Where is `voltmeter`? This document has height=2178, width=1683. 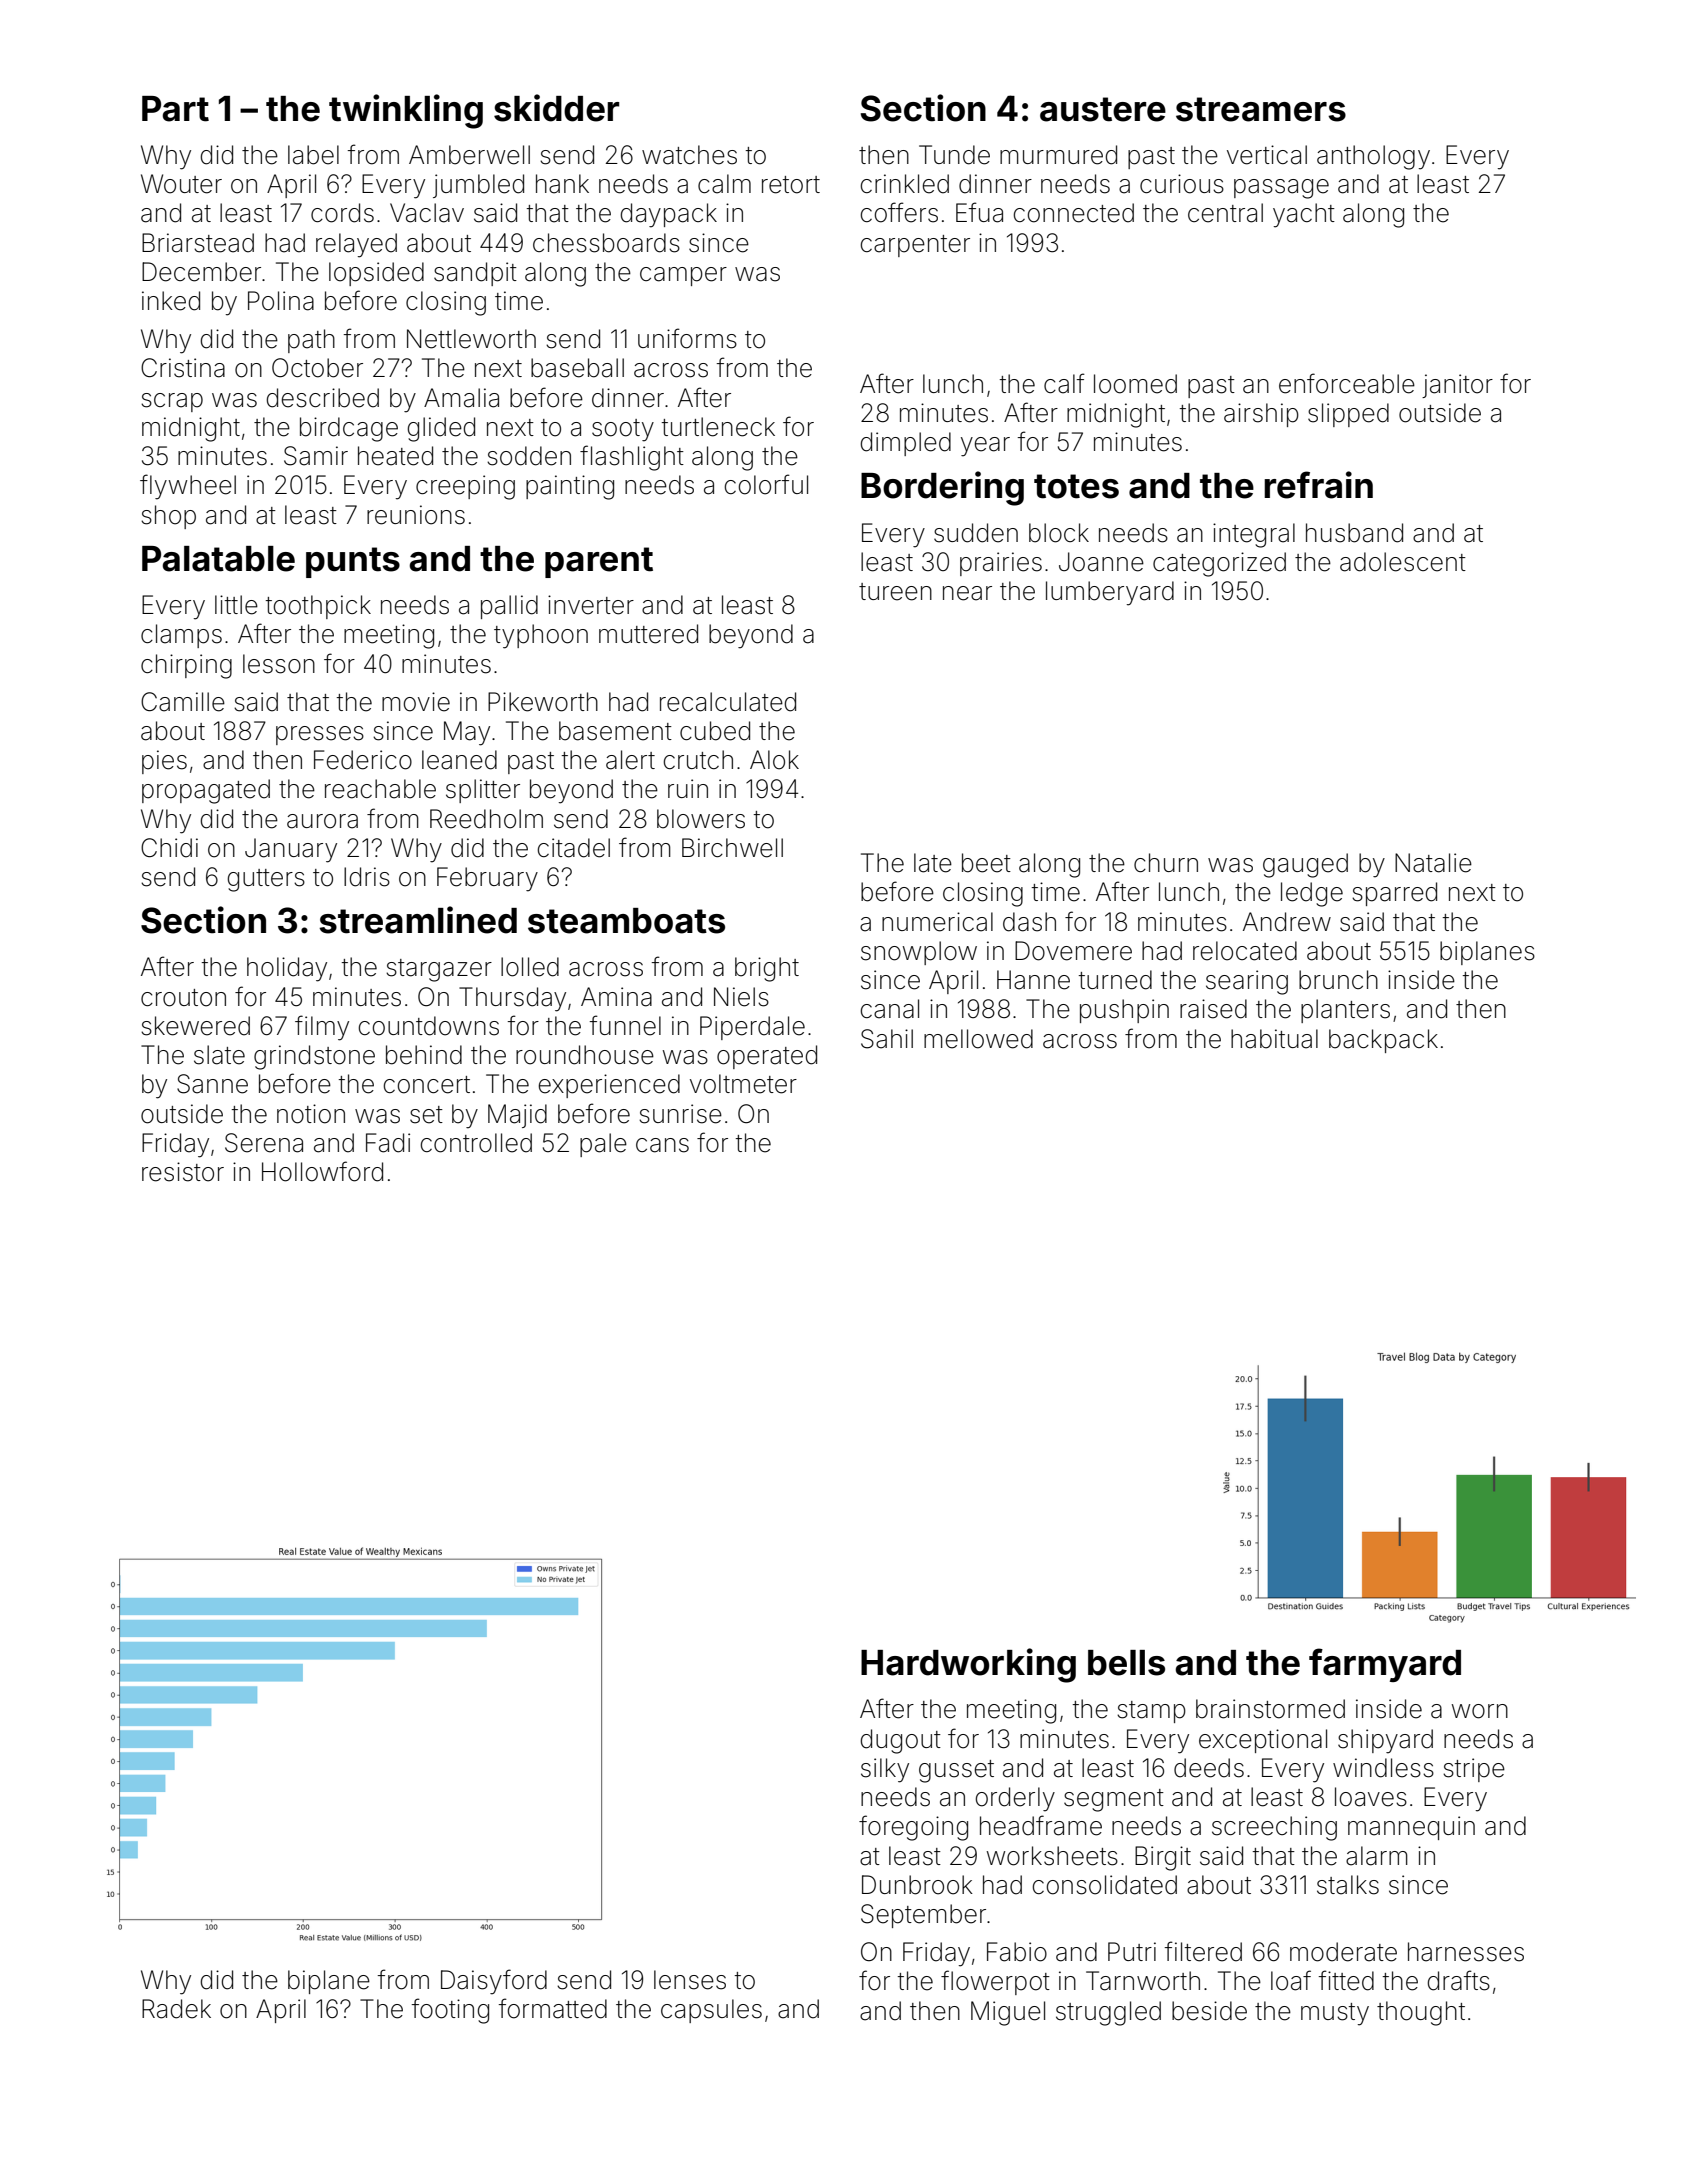 voltmeter is located at coordinates (743, 1084).
